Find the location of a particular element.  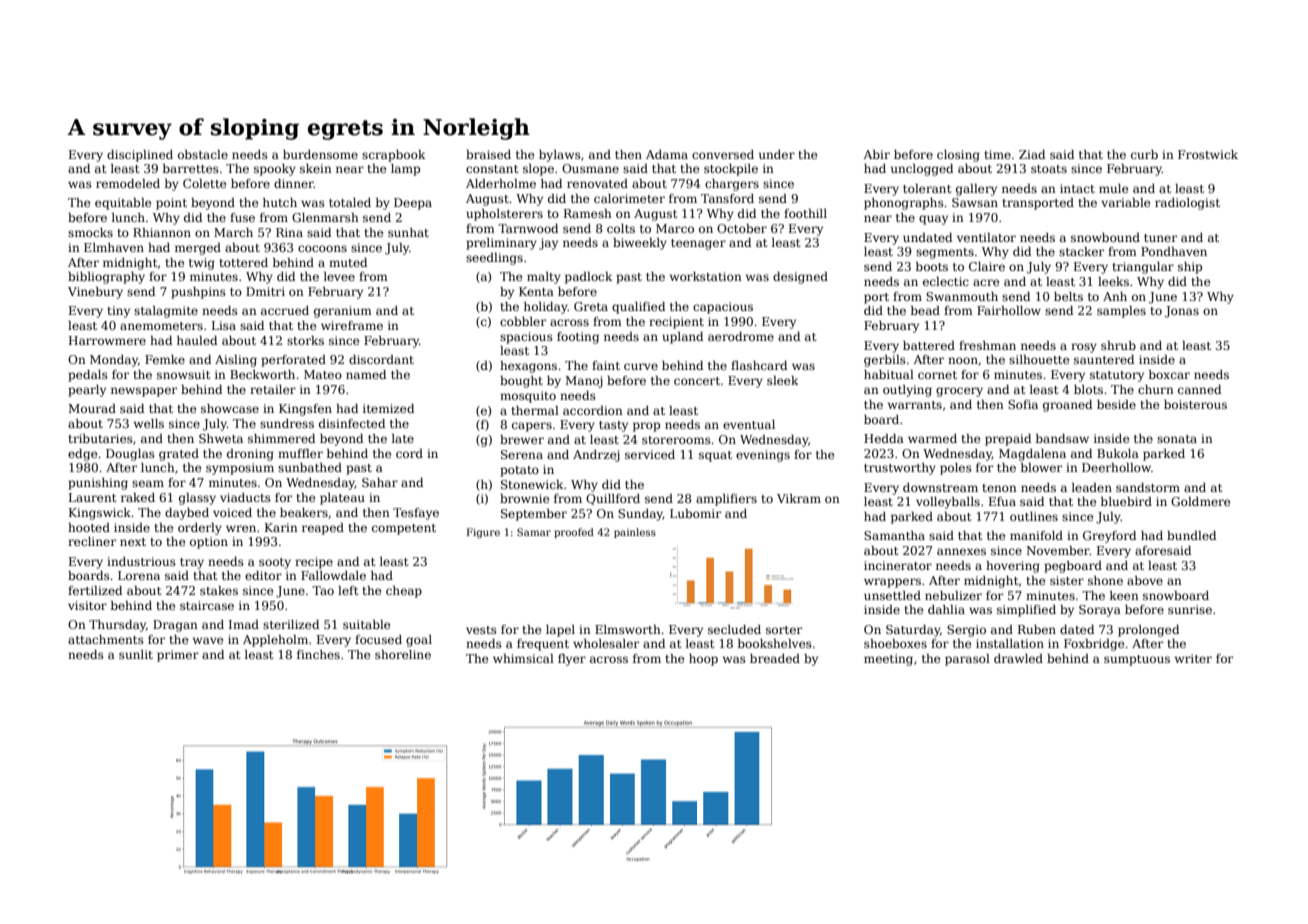

writer is located at coordinates (1193, 658).
